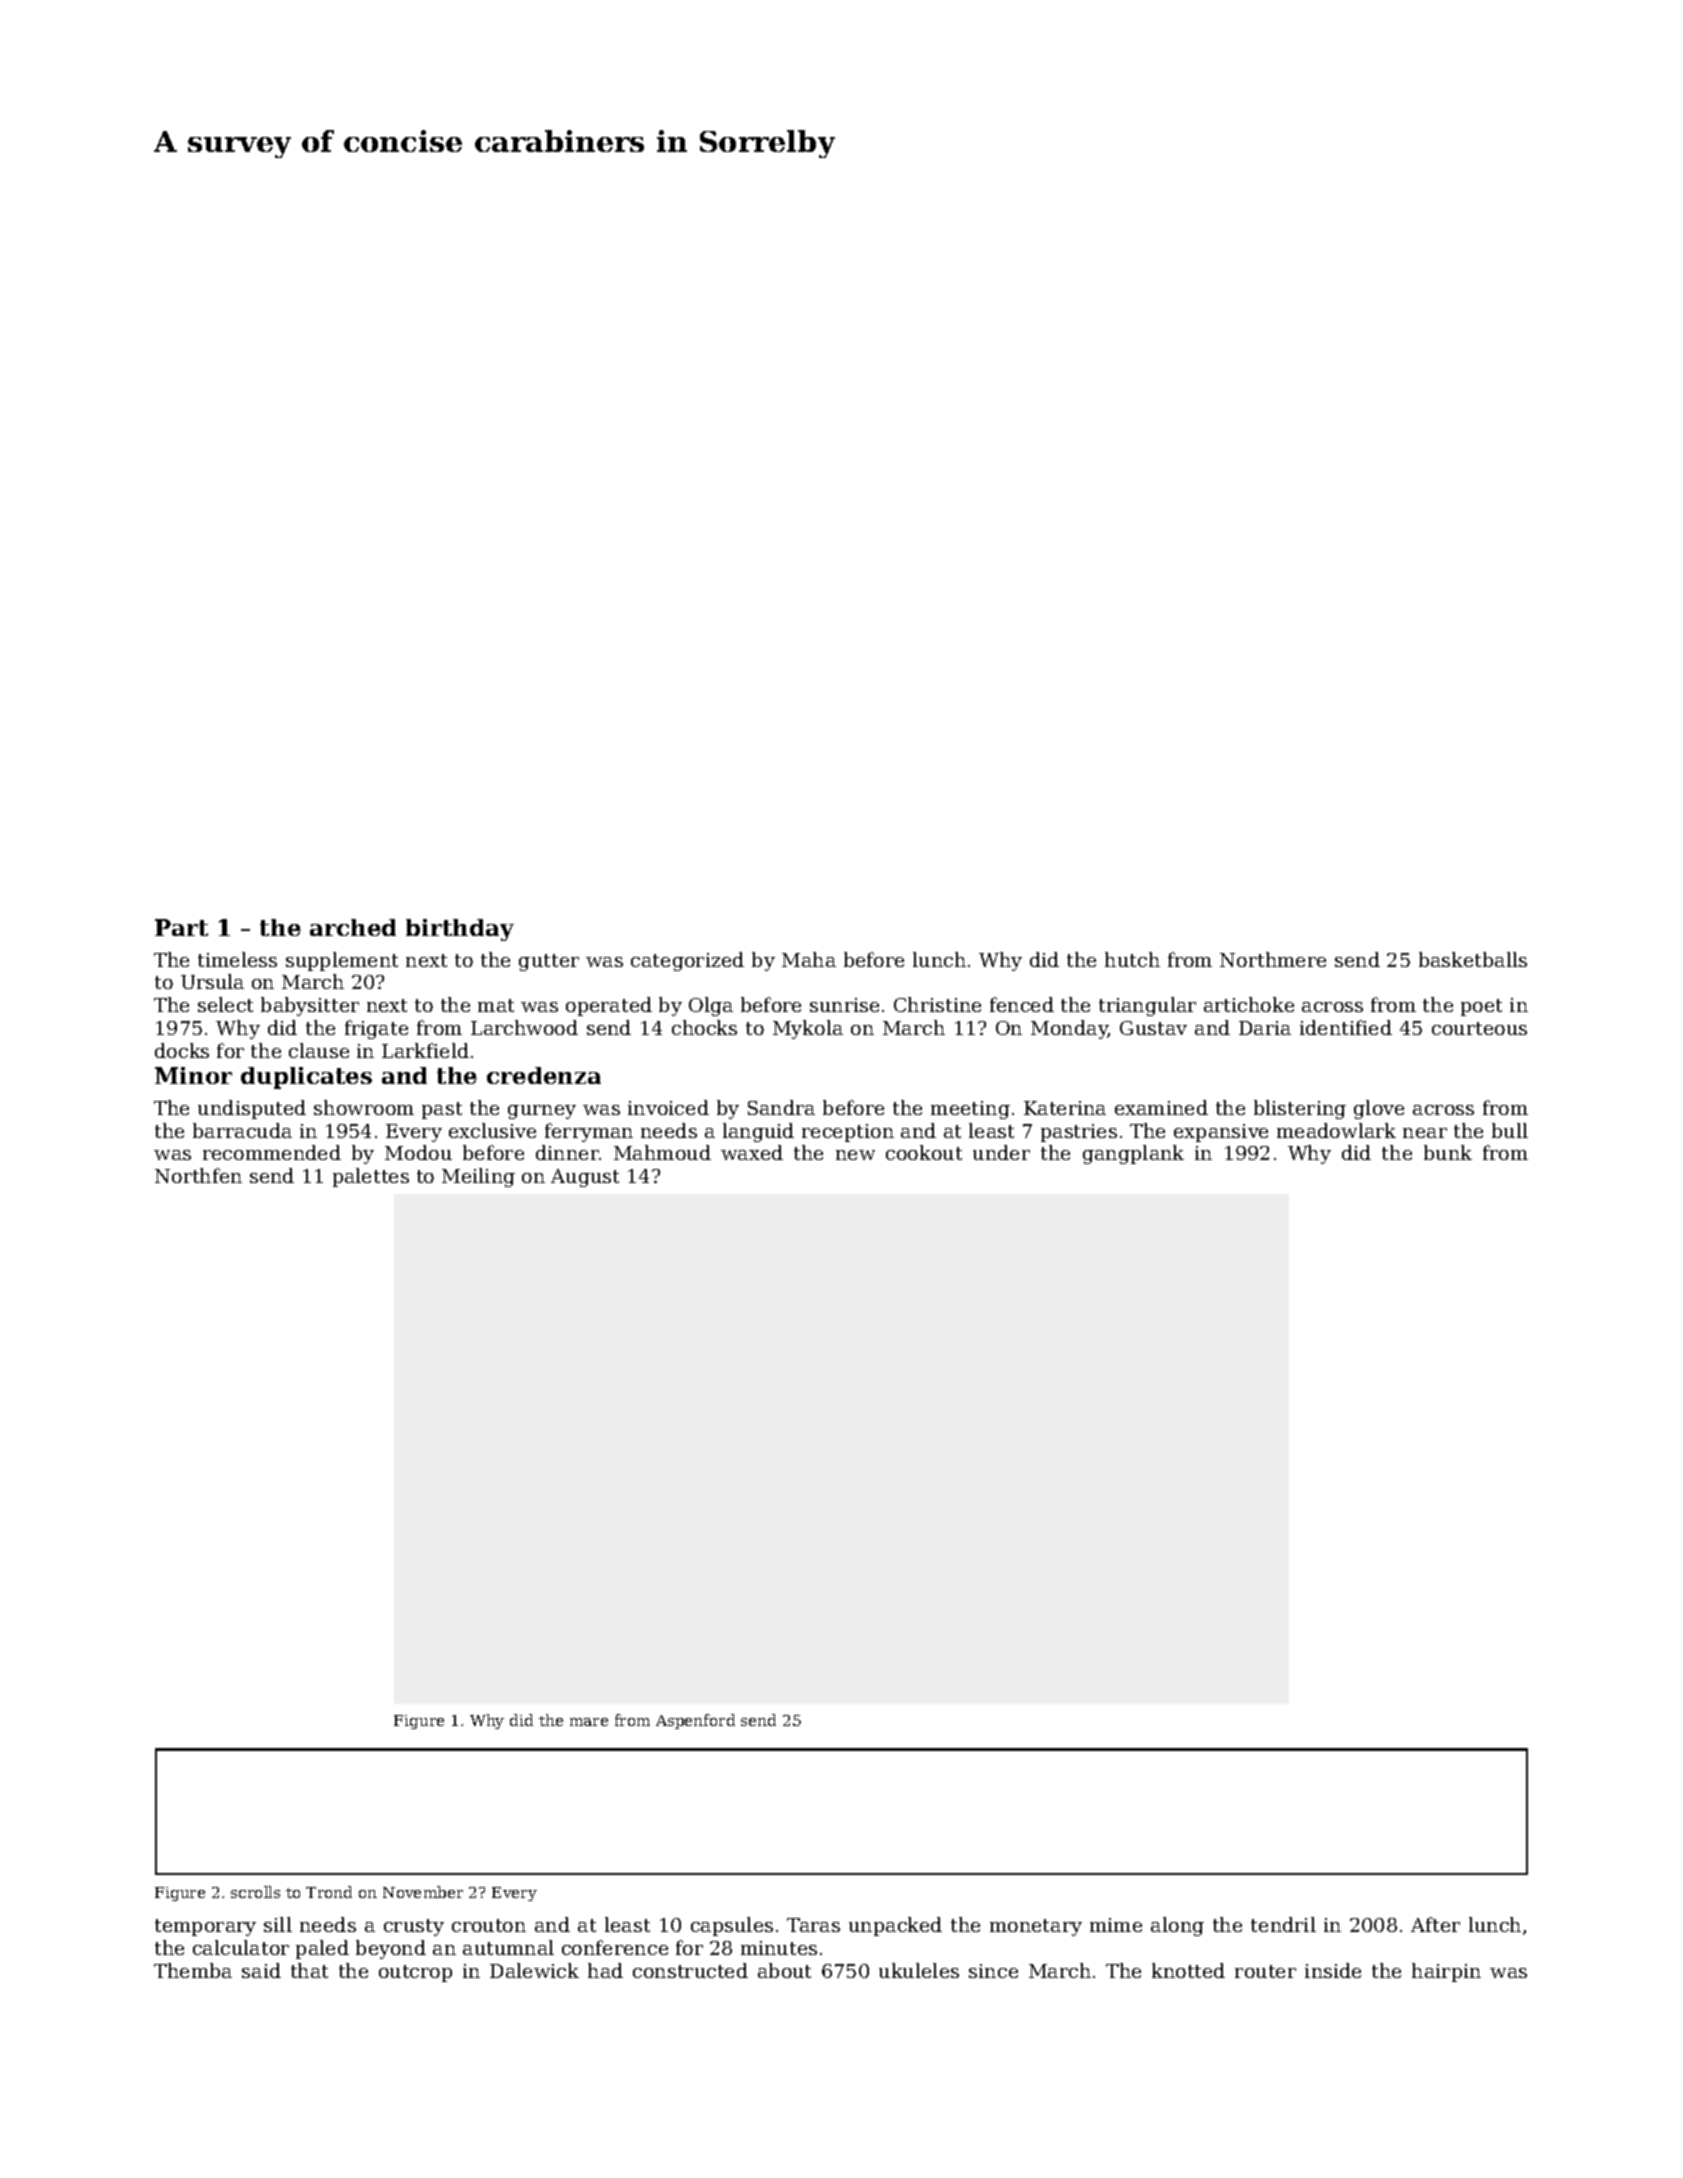  I want to click on Northmere, so click(1273, 959).
